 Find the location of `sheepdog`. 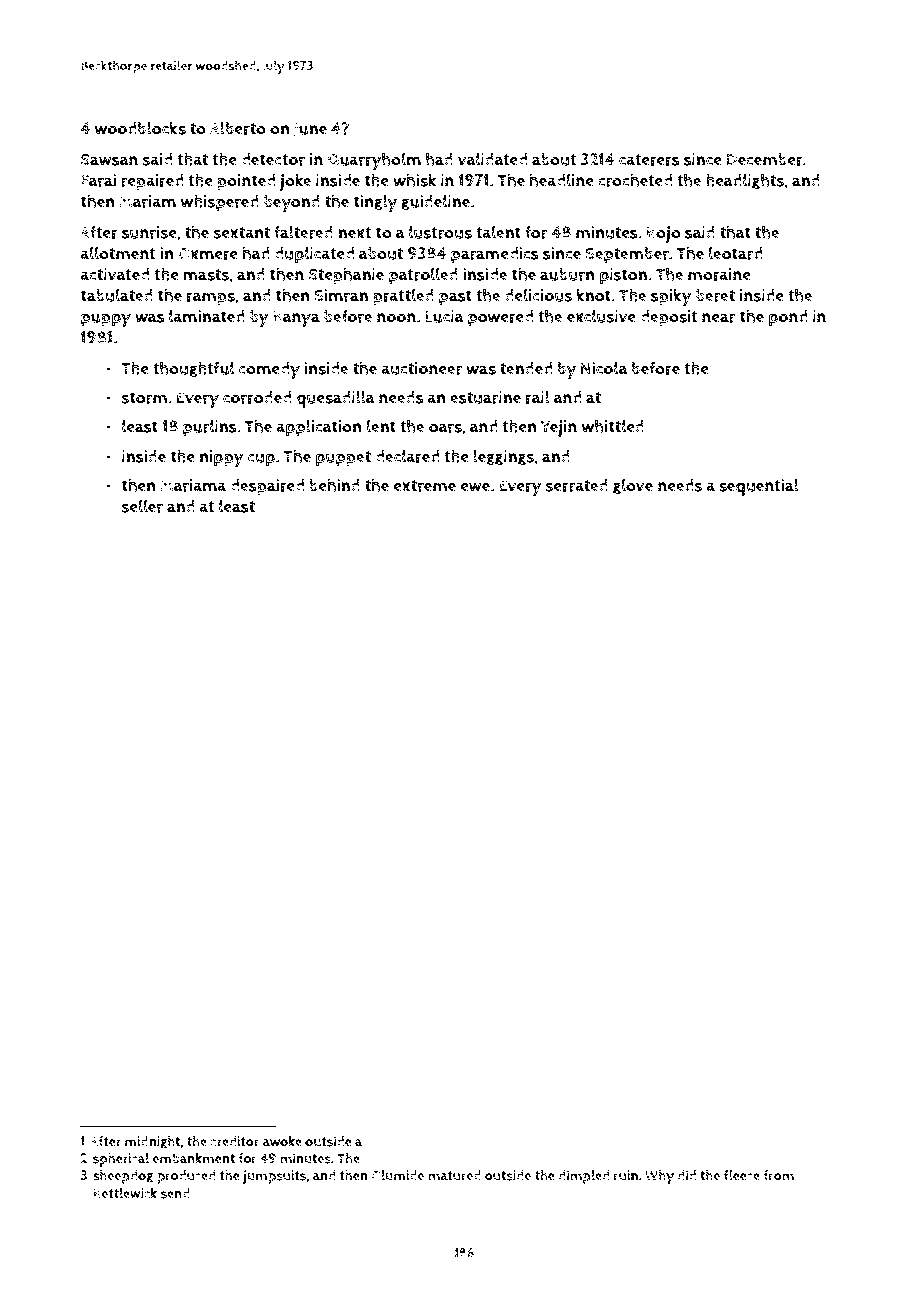

sheepdog is located at coordinates (123, 1176).
